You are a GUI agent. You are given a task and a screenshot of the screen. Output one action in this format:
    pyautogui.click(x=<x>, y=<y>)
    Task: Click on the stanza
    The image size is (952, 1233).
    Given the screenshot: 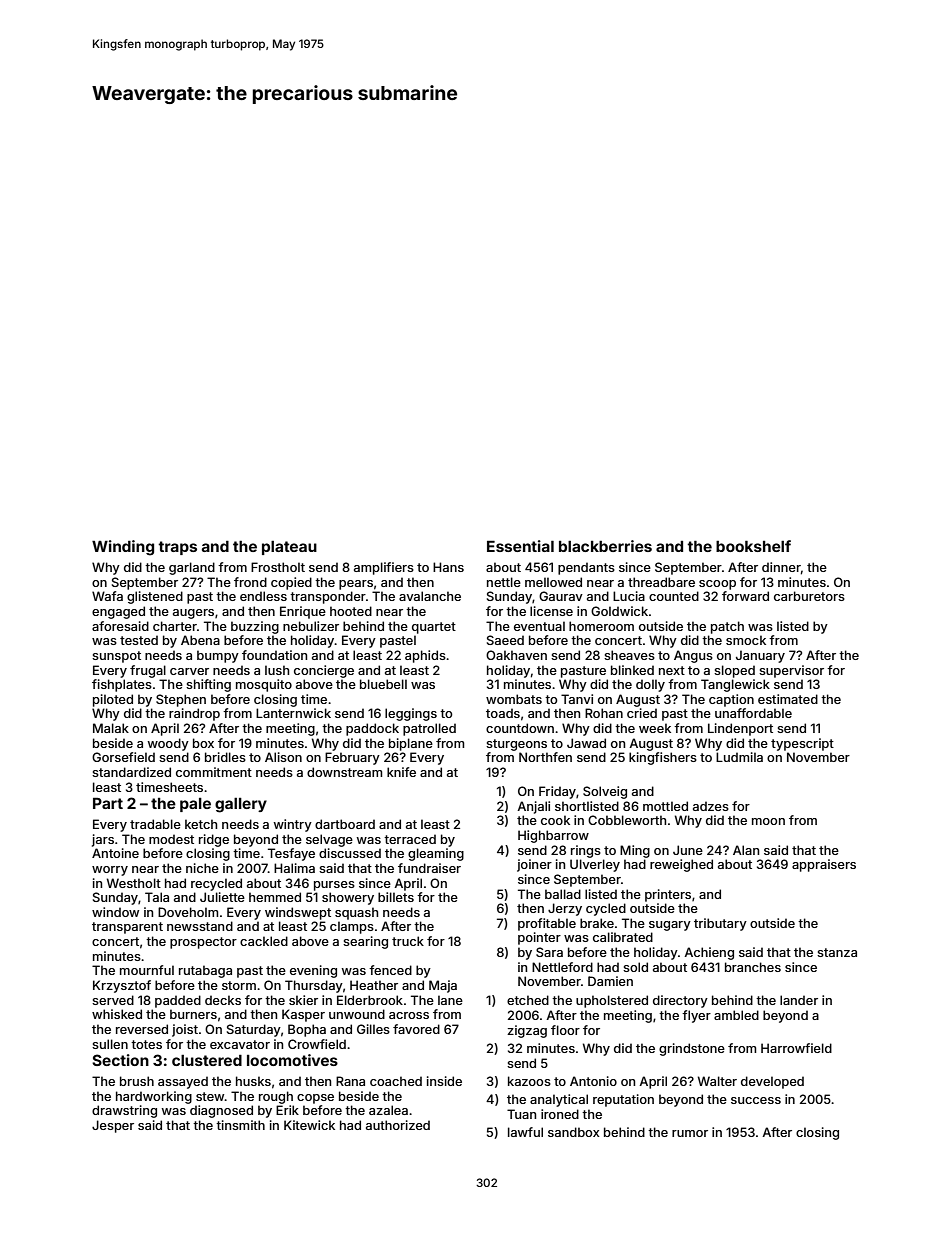 What is the action you would take?
    pyautogui.click(x=837, y=952)
